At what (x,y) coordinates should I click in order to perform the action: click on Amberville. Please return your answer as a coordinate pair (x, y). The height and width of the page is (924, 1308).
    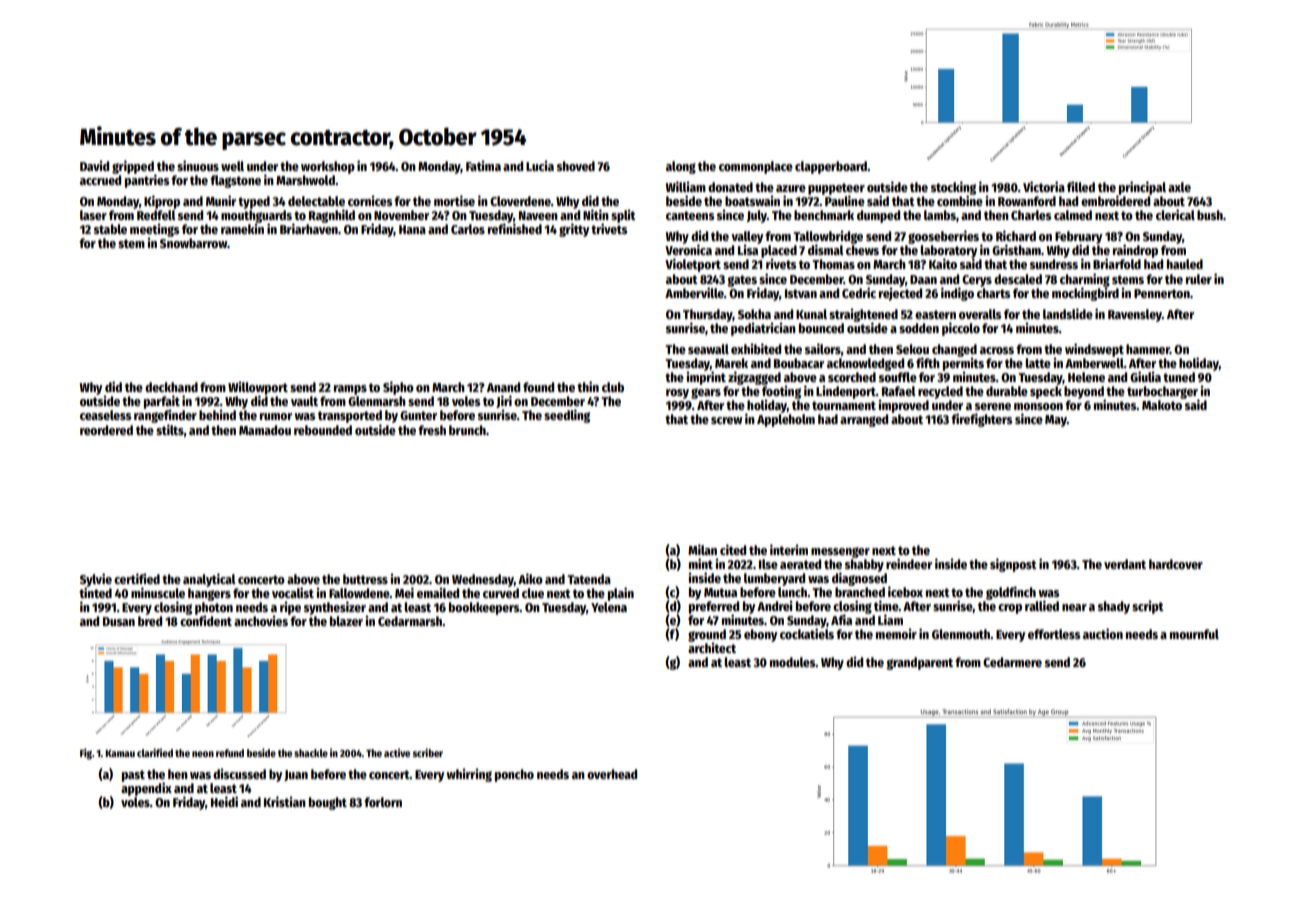
    Looking at the image, I should click on (694, 292).
